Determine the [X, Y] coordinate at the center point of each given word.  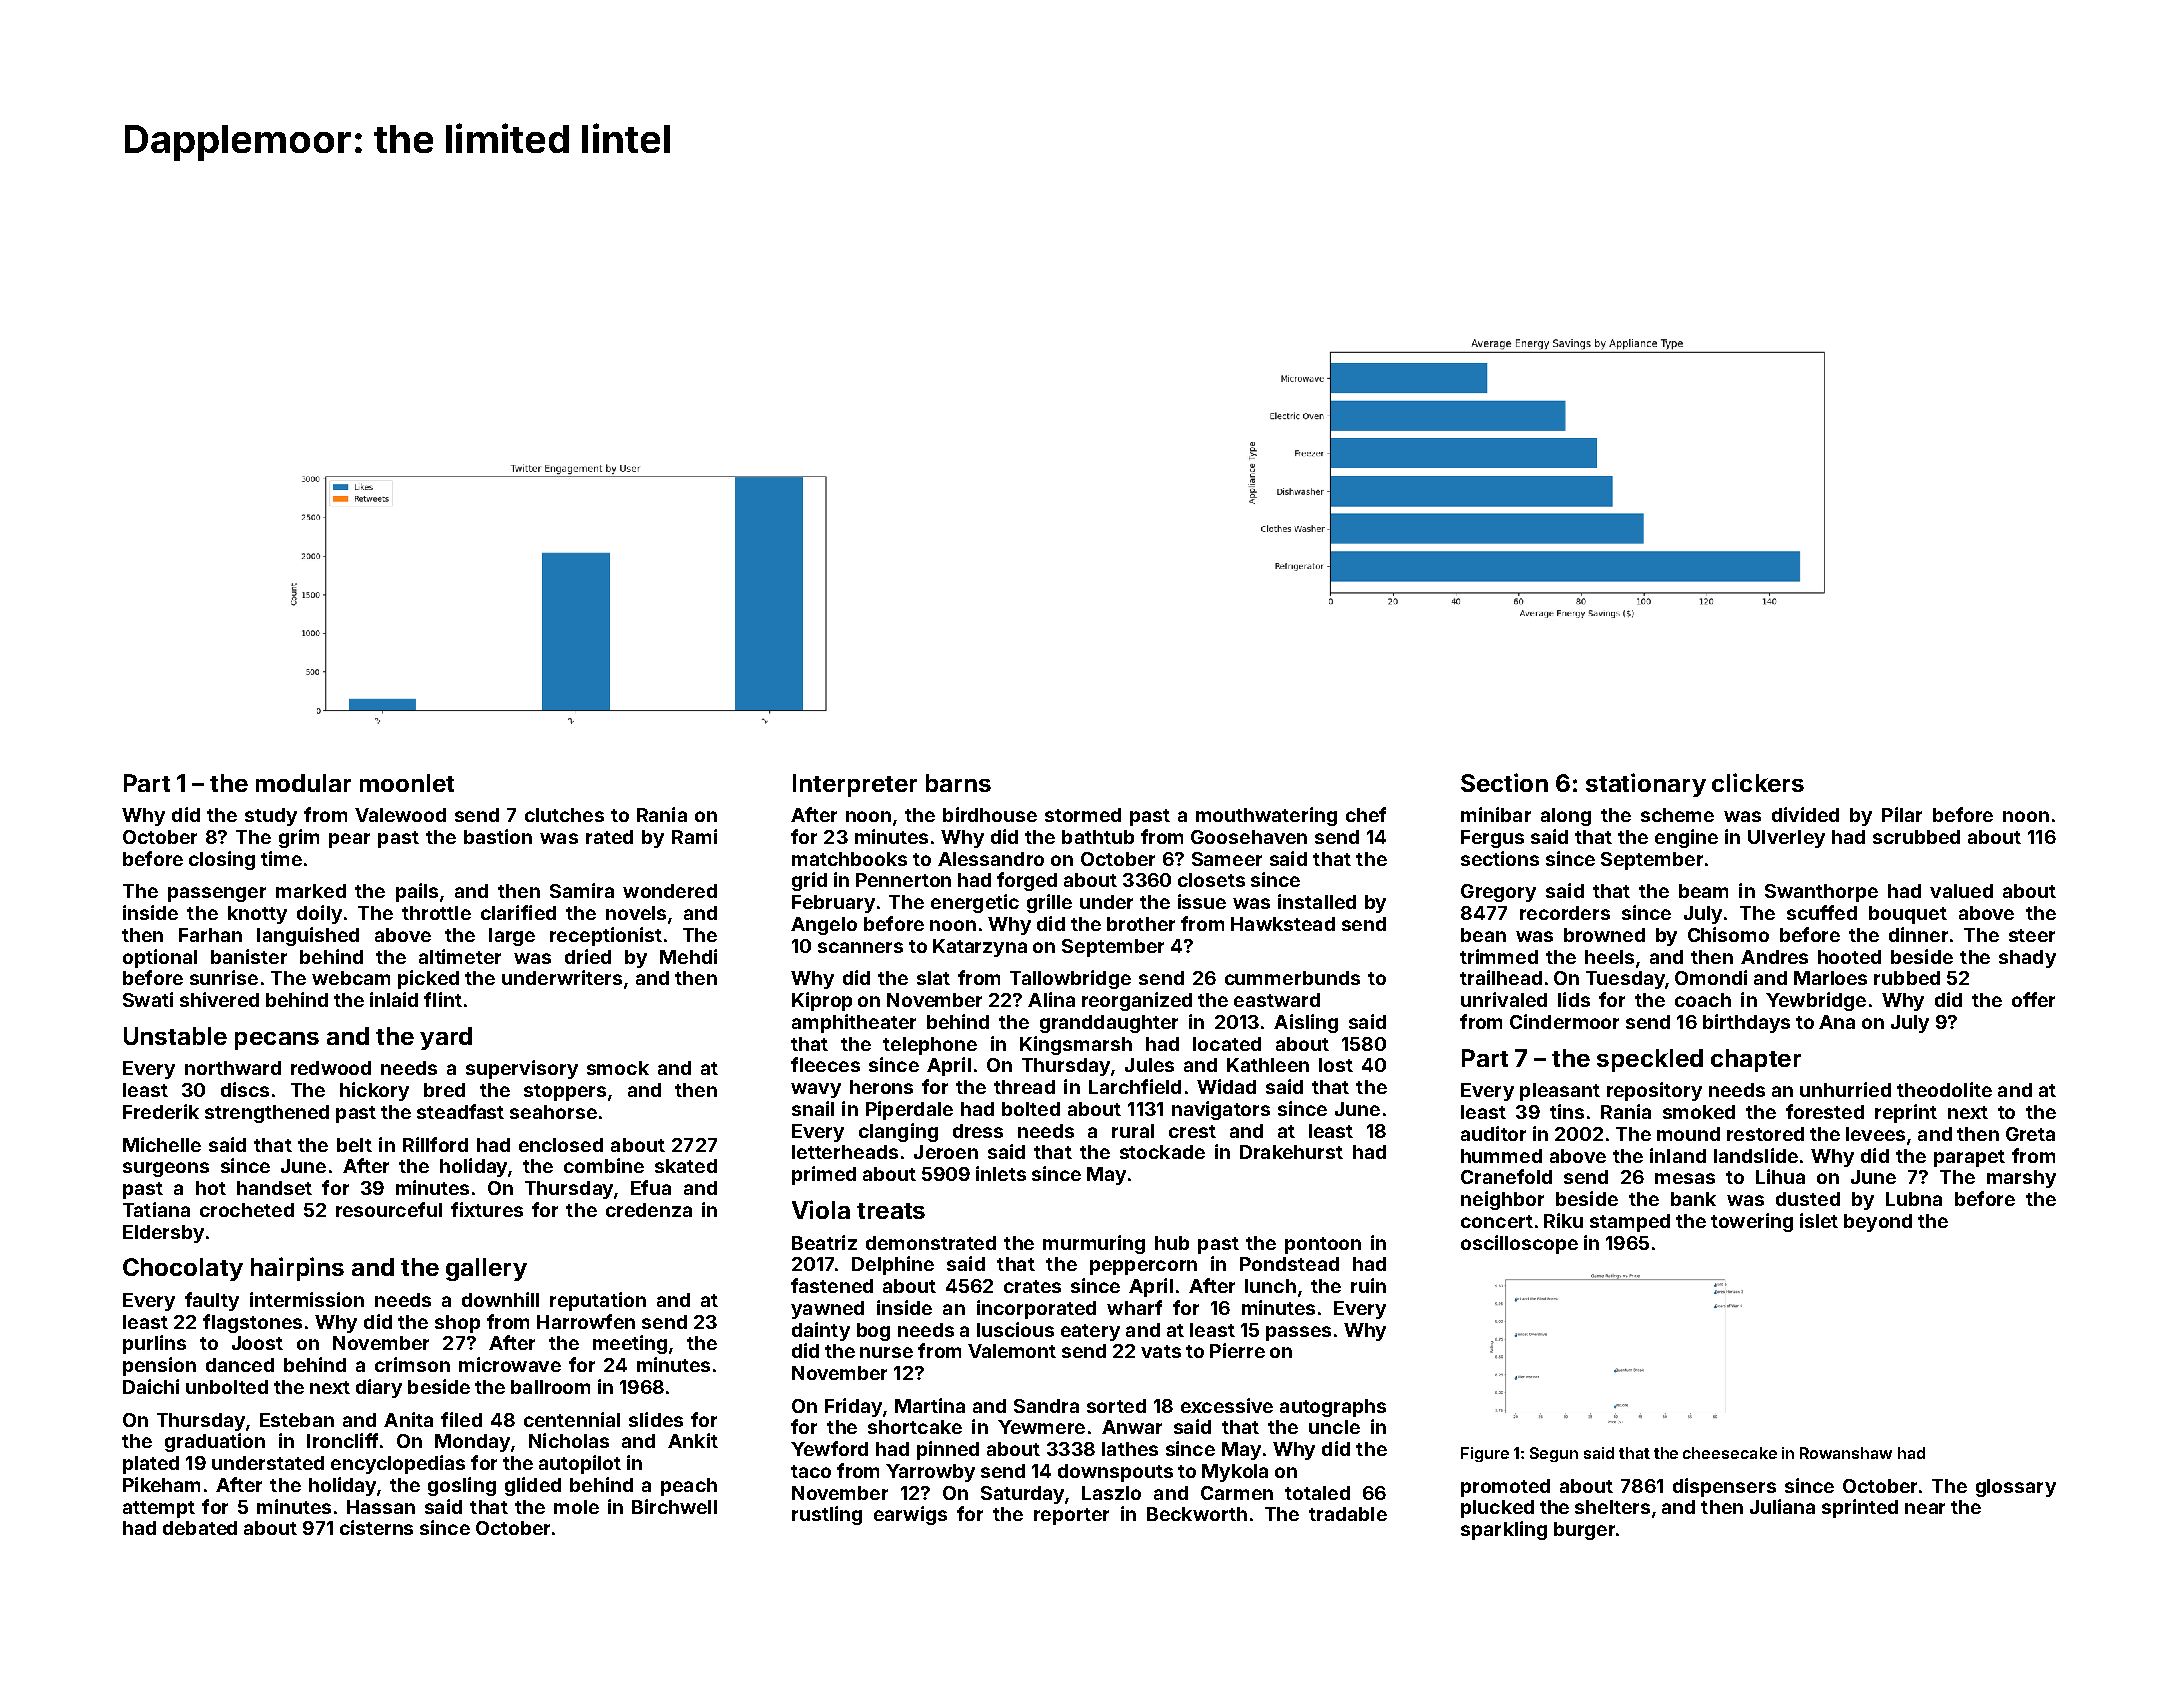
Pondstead [1289, 1264]
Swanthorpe [1821, 893]
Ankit [693, 1440]
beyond [1878, 1223]
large [512, 937]
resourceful [389, 1209]
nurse [886, 1352]
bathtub [1098, 837]
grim [299, 838]
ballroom [550, 1387]
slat [933, 978]
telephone [930, 1046]
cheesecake [1730, 1453]
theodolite [1944, 1089]
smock [618, 1068]
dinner [1918, 934]
